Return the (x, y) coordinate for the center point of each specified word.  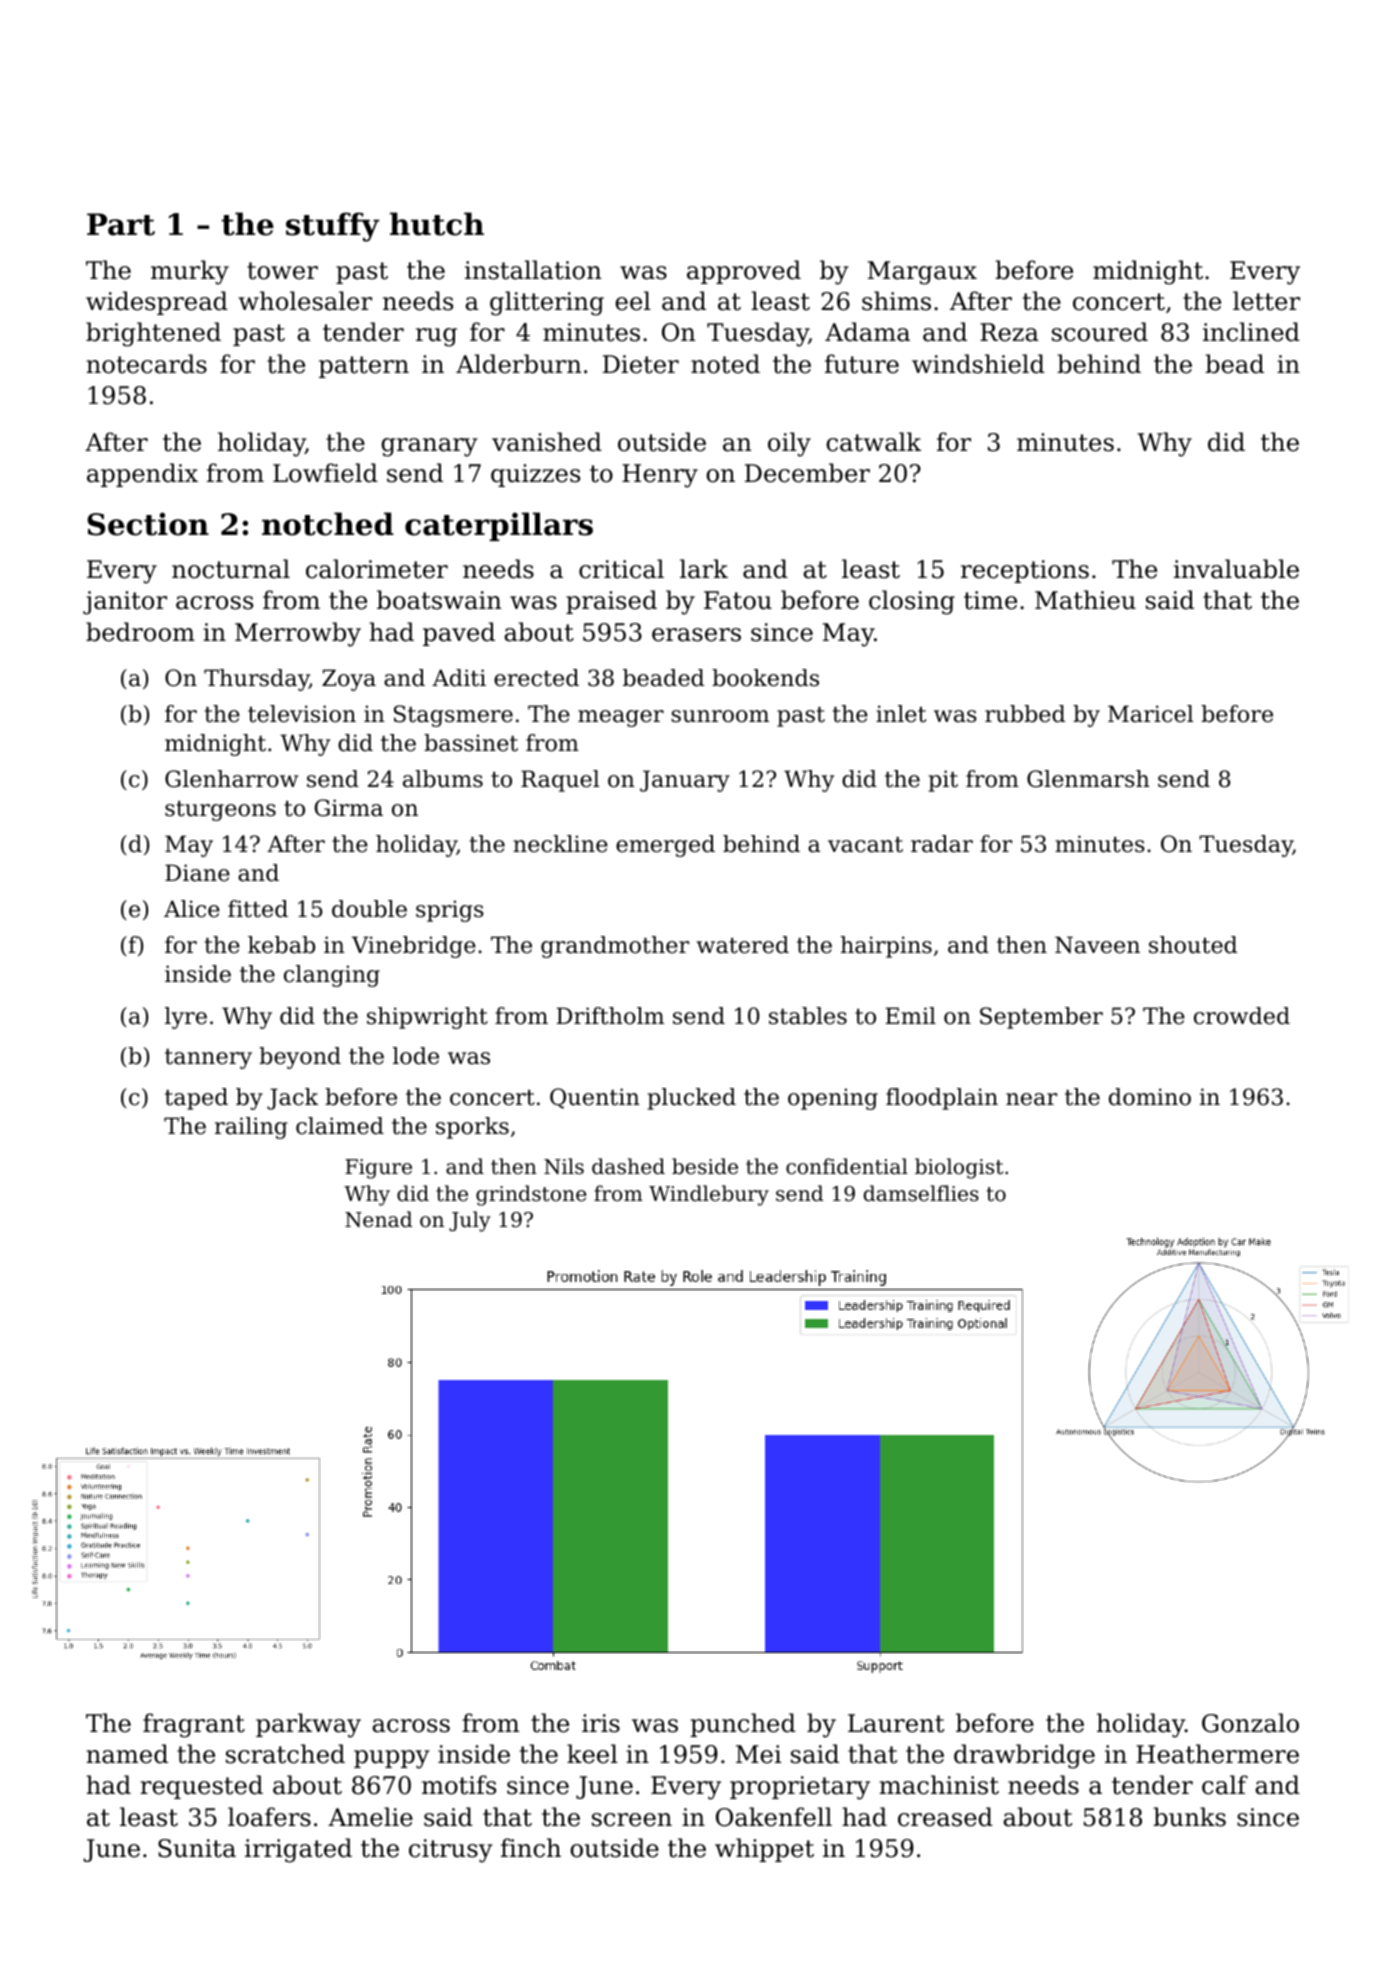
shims (896, 301)
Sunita (197, 1848)
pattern (364, 367)
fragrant (194, 1725)
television (302, 714)
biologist (959, 1168)
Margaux (922, 273)
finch (531, 1848)
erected (536, 678)
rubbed (1025, 714)
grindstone (531, 1195)
